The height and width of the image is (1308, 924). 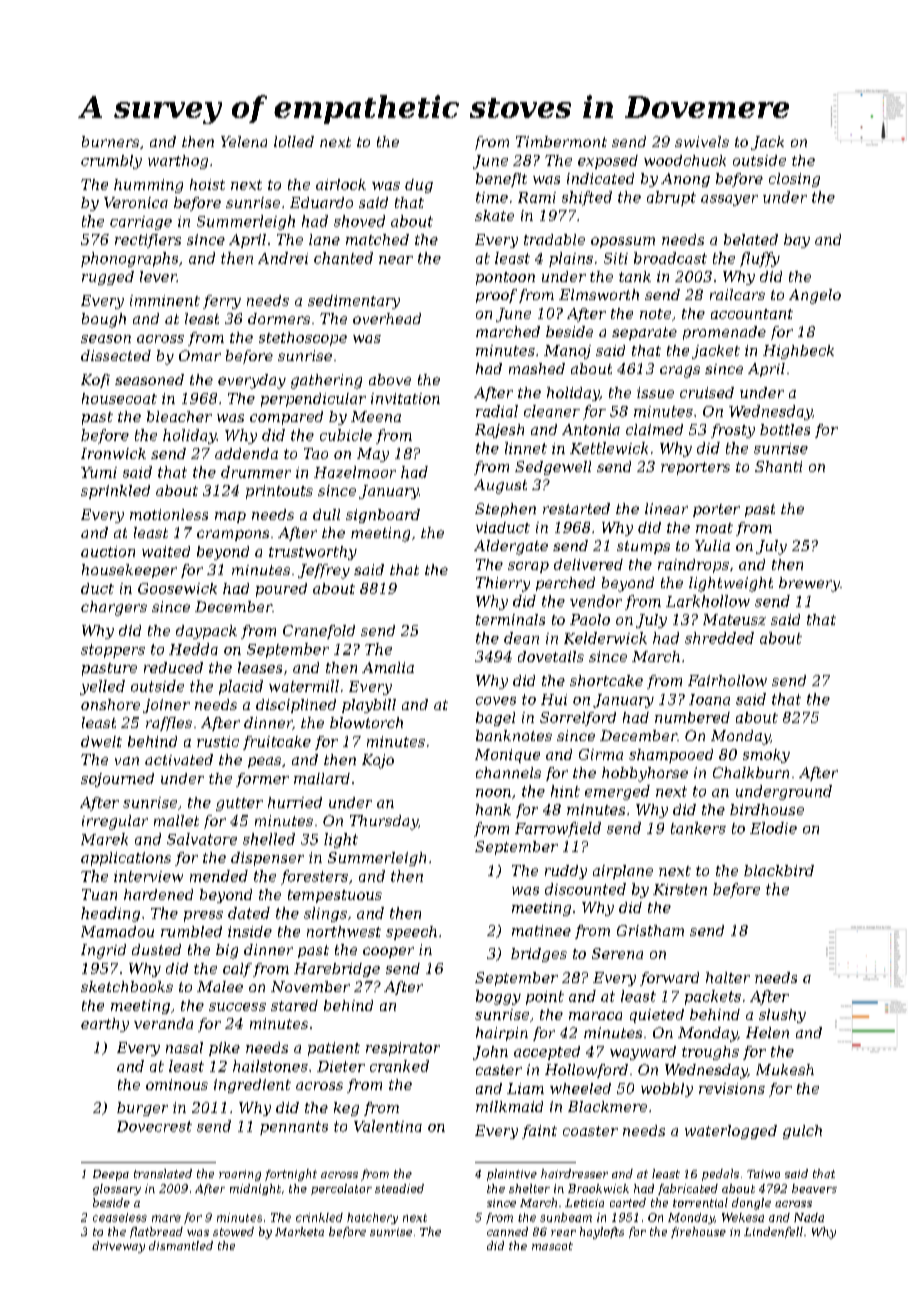 I want to click on Timbermont, so click(x=561, y=141).
